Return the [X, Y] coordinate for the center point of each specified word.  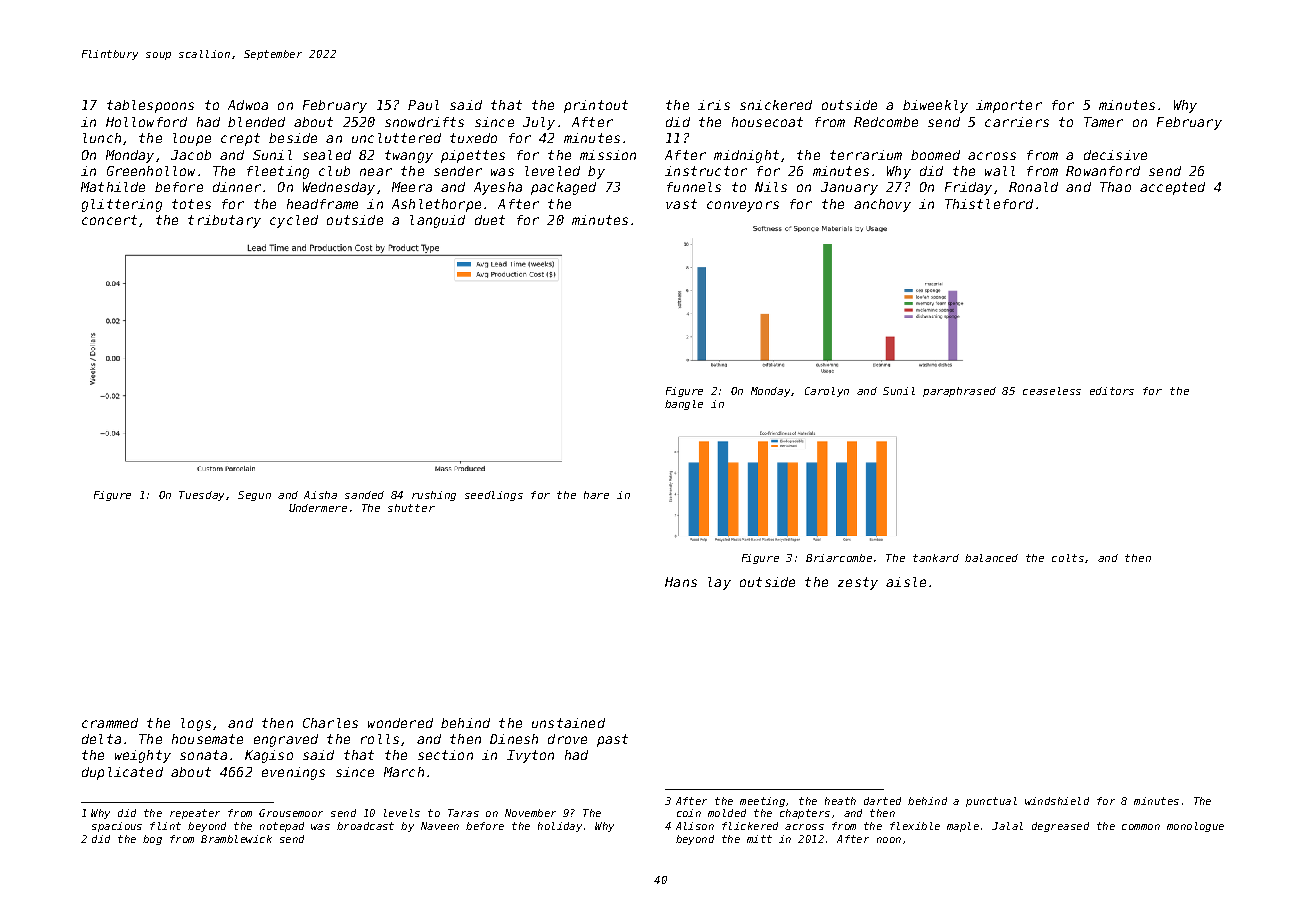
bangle [684, 405]
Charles [330, 723]
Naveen [440, 826]
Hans [681, 582]
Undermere [318, 508]
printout [596, 106]
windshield [1057, 801]
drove [567, 739]
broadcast [365, 826]
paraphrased [959, 392]
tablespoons [150, 106]
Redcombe [886, 122]
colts [1069, 558]
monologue [1195, 827]
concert [109, 220]
